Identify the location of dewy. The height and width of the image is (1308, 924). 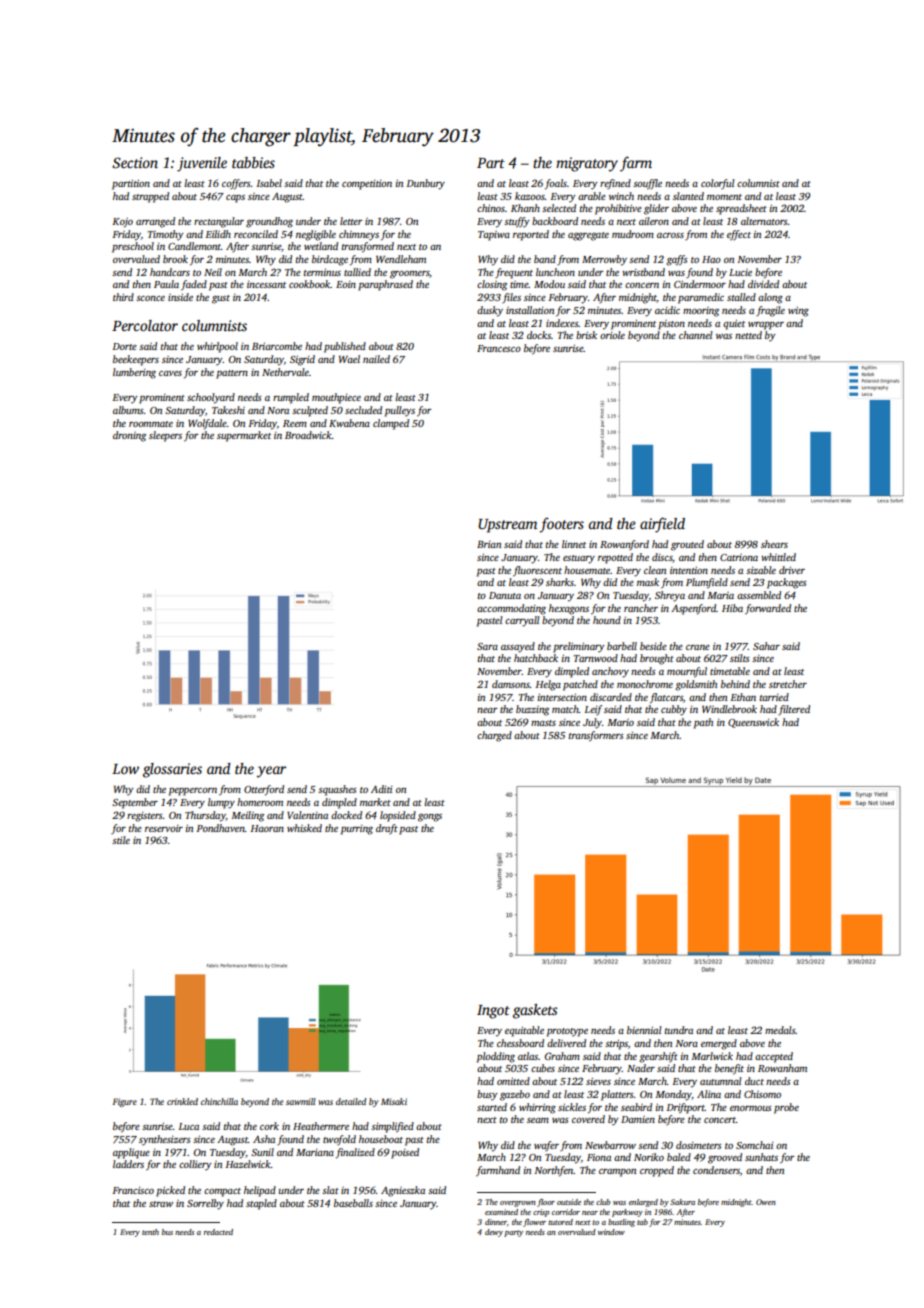
(494, 1233).
